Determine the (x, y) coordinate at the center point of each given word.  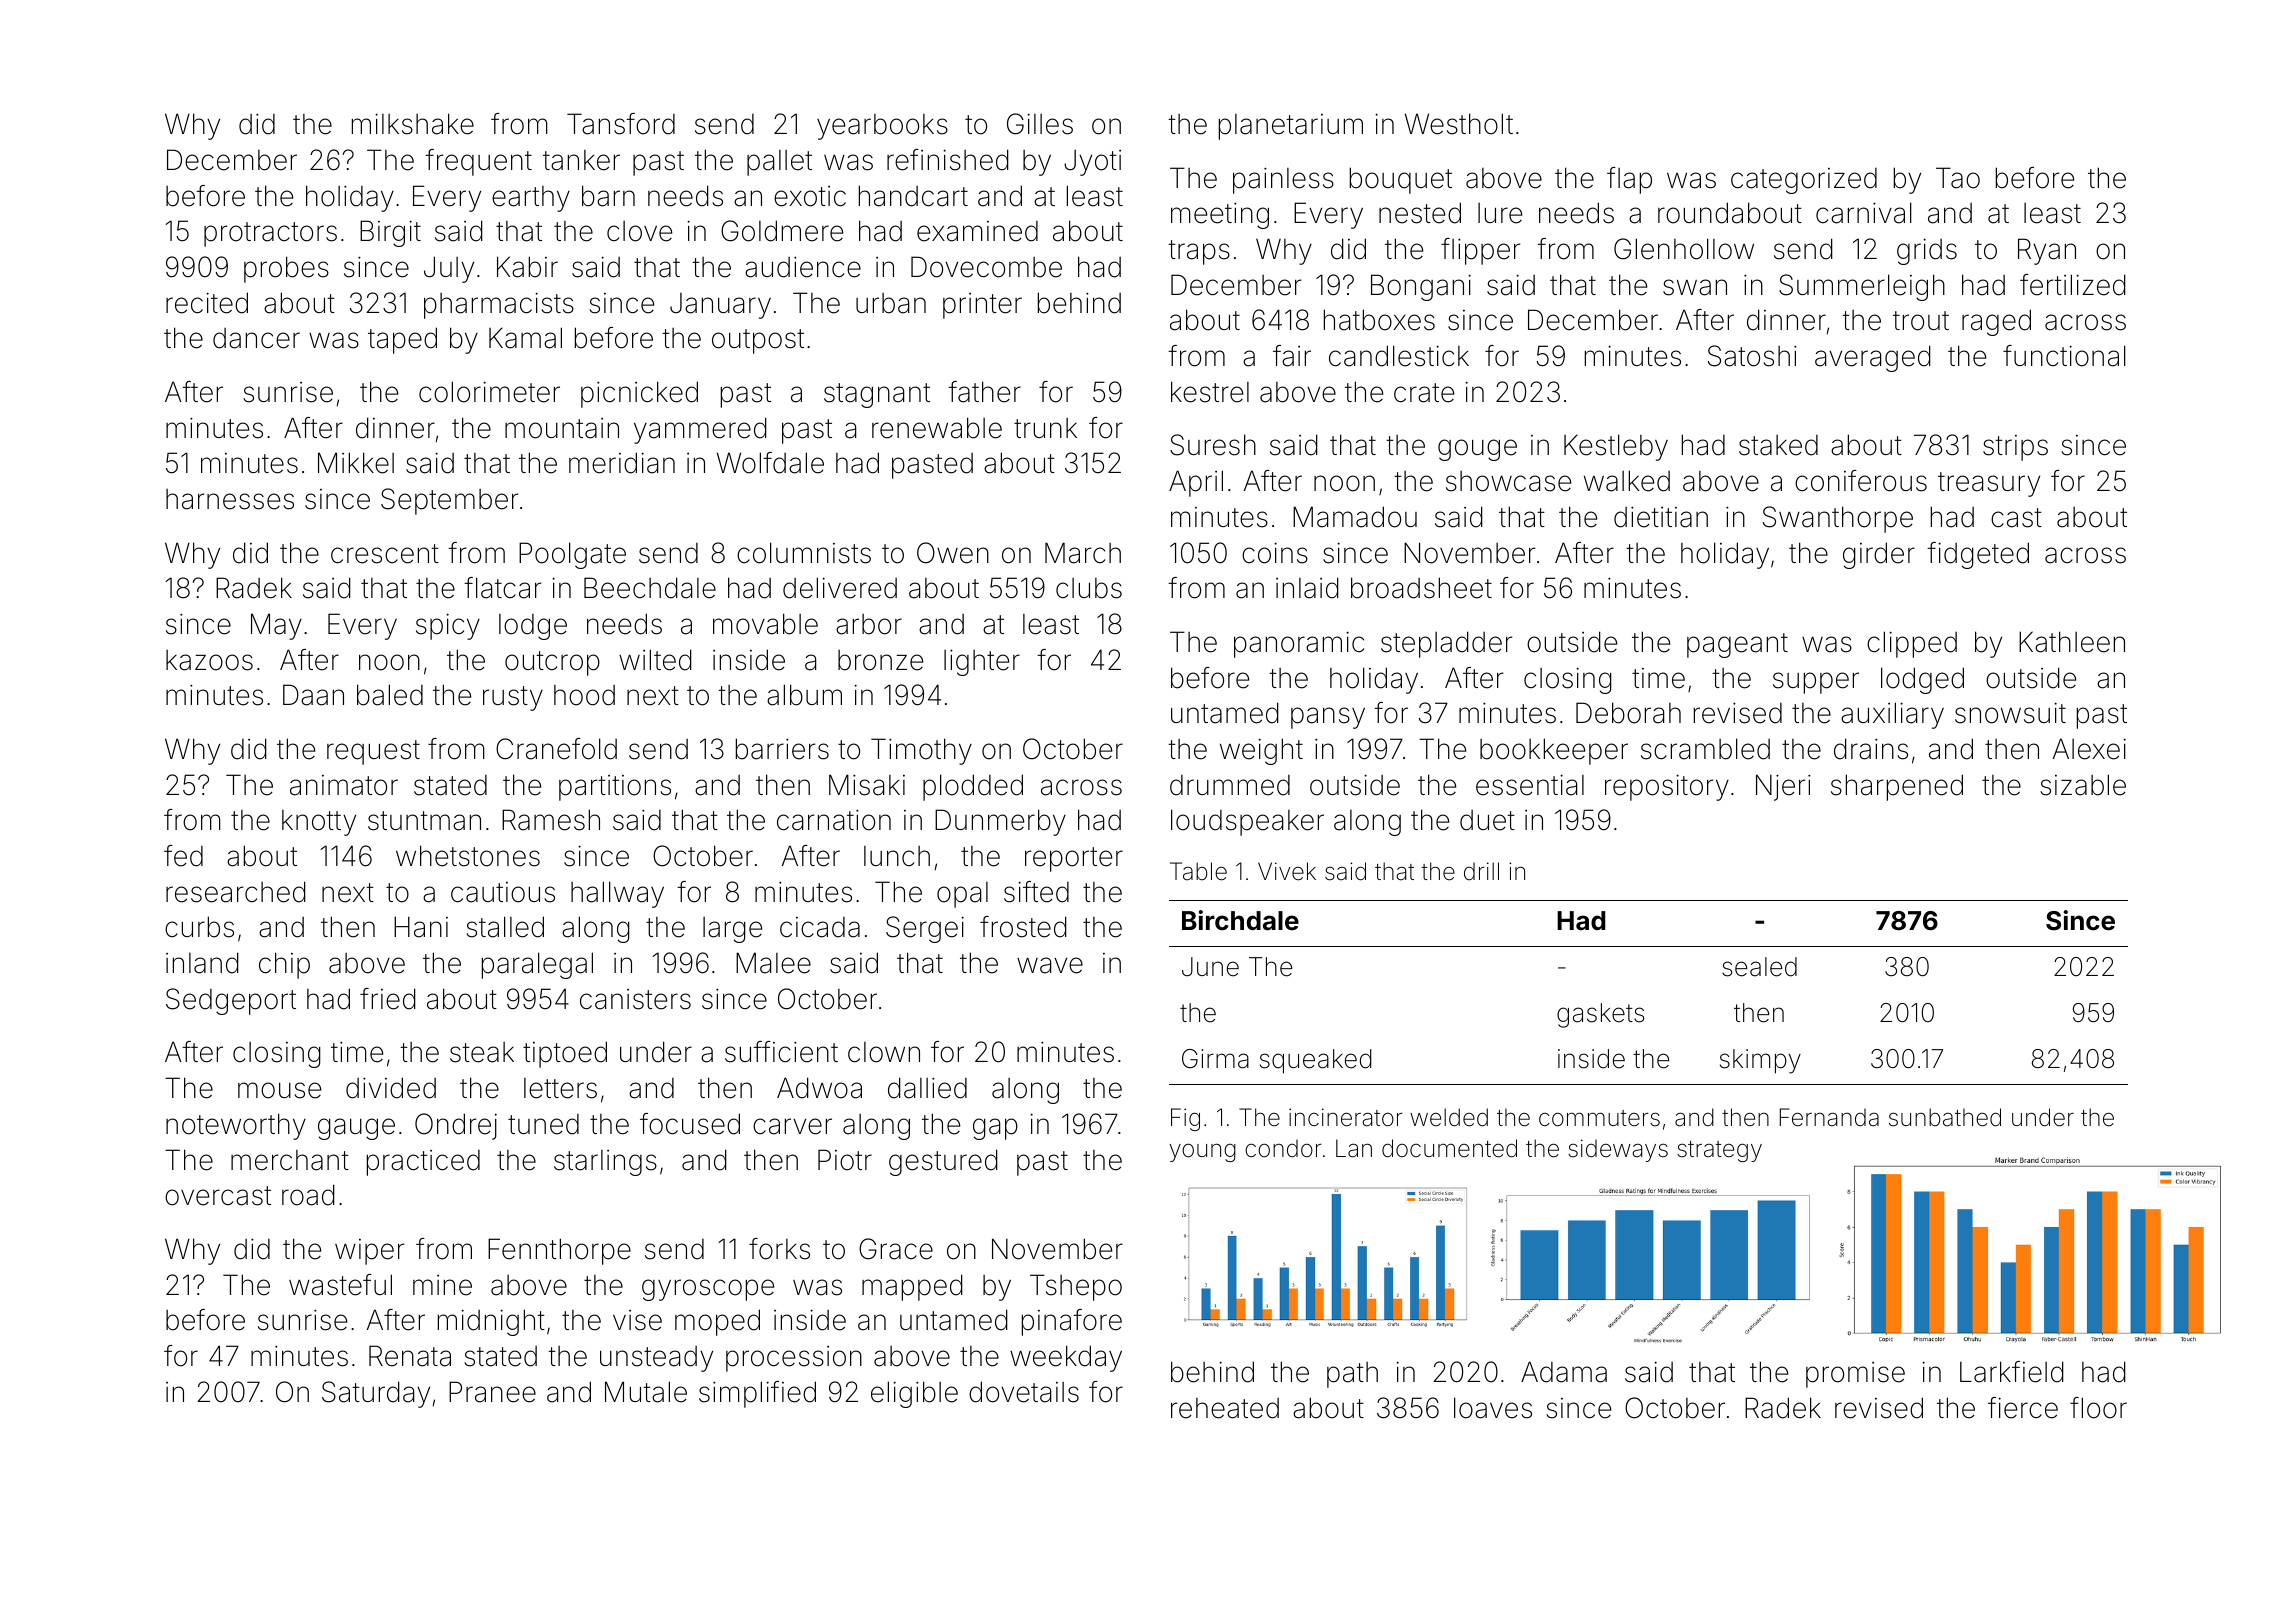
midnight (491, 1322)
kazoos (209, 660)
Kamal (525, 338)
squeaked (1316, 1061)
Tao (1958, 178)
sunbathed (1945, 1117)
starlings (605, 1163)
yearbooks (882, 127)
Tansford (621, 124)
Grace (896, 1249)
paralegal (537, 965)
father (984, 392)
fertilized (2073, 285)
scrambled (1705, 749)
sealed (1759, 967)
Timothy (921, 751)
